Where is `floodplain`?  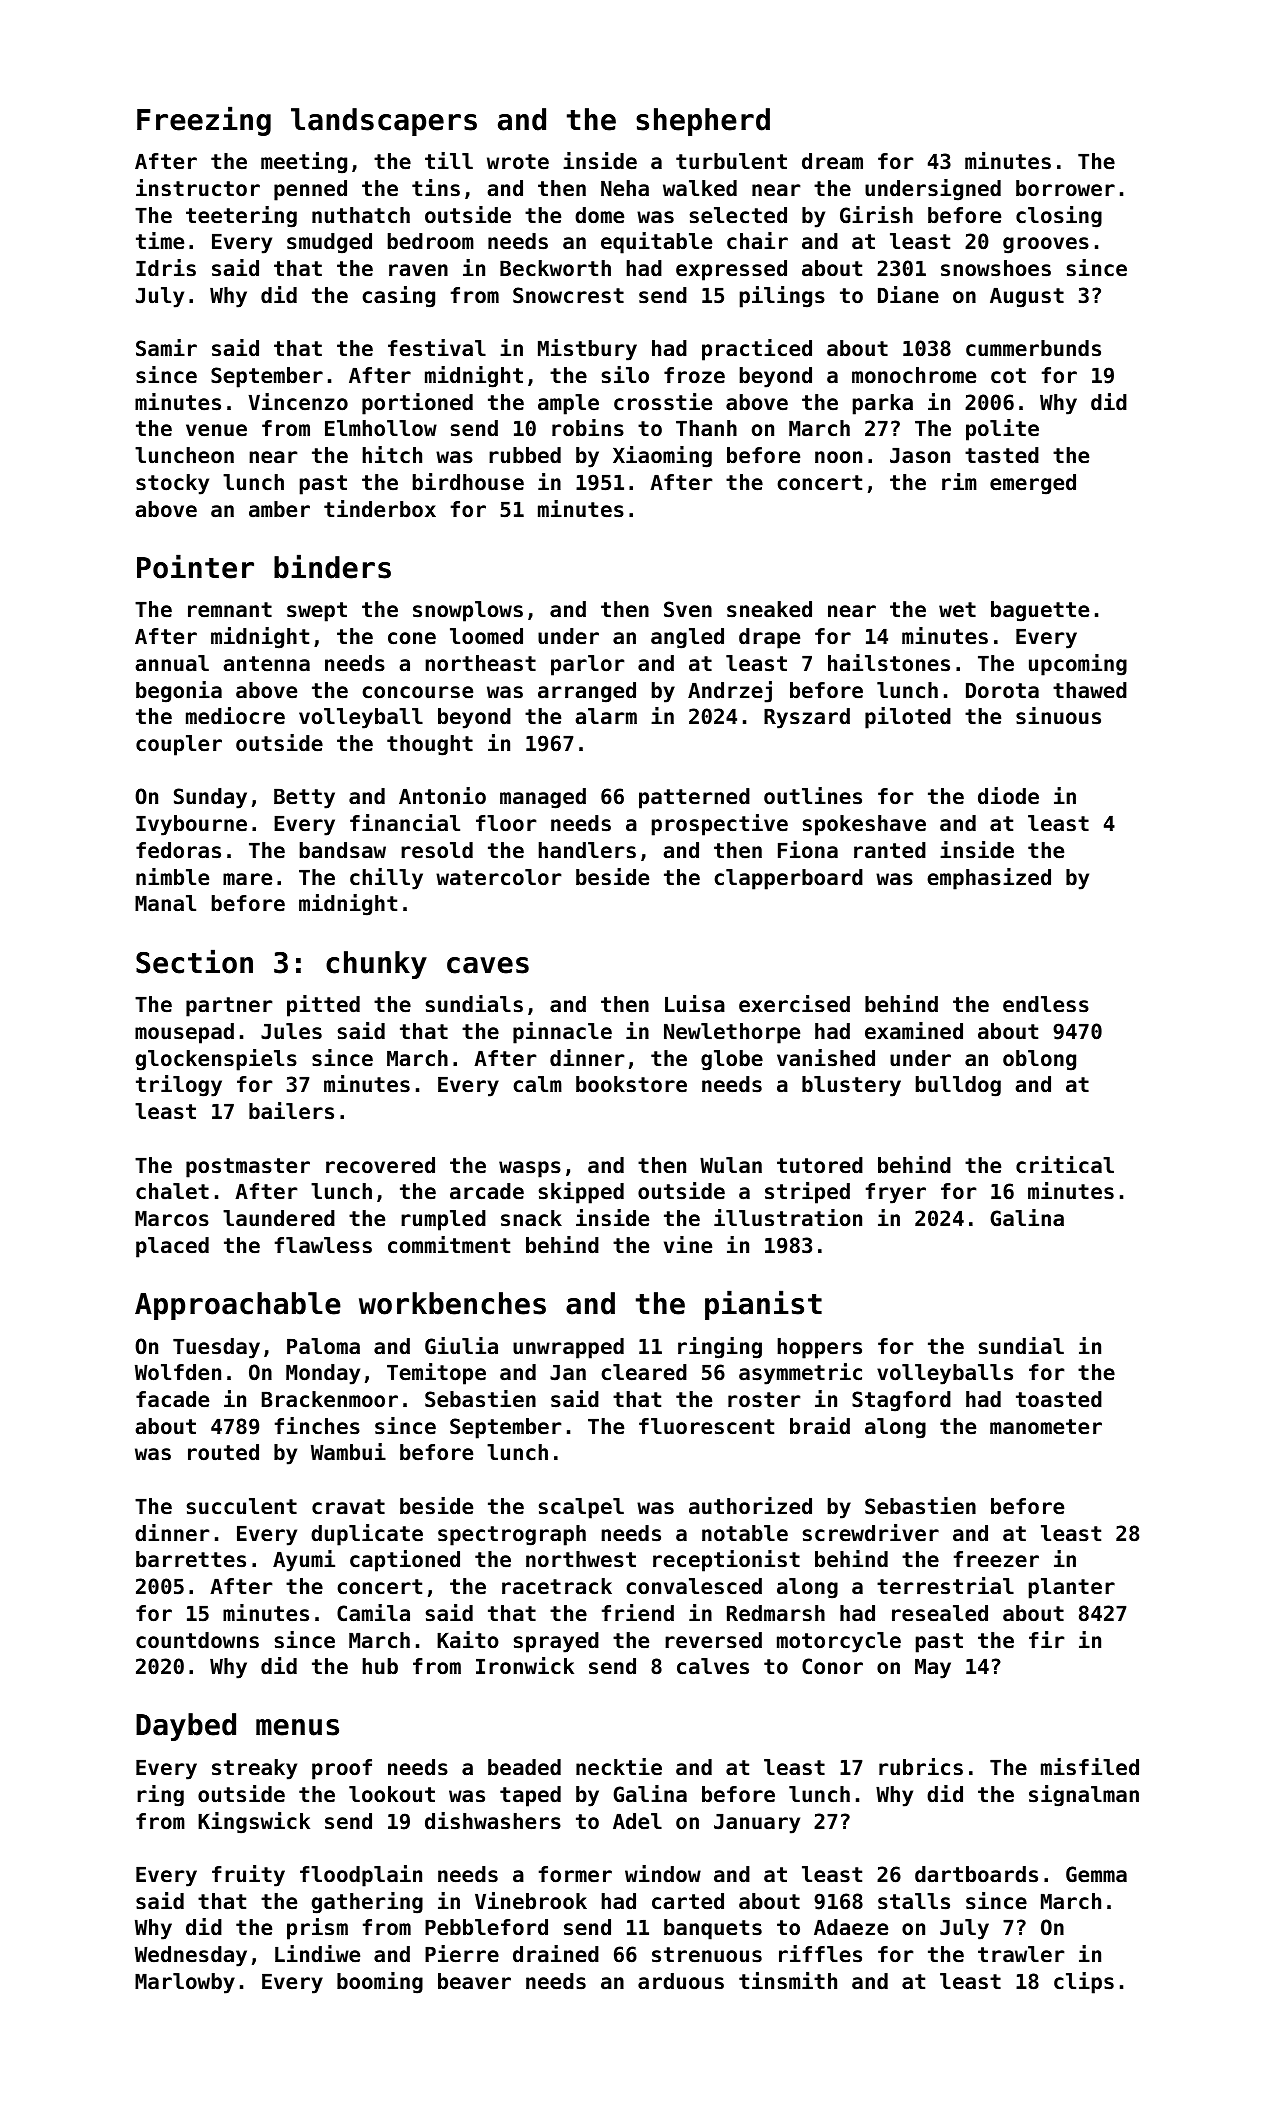 floodplain is located at coordinates (361, 1876).
